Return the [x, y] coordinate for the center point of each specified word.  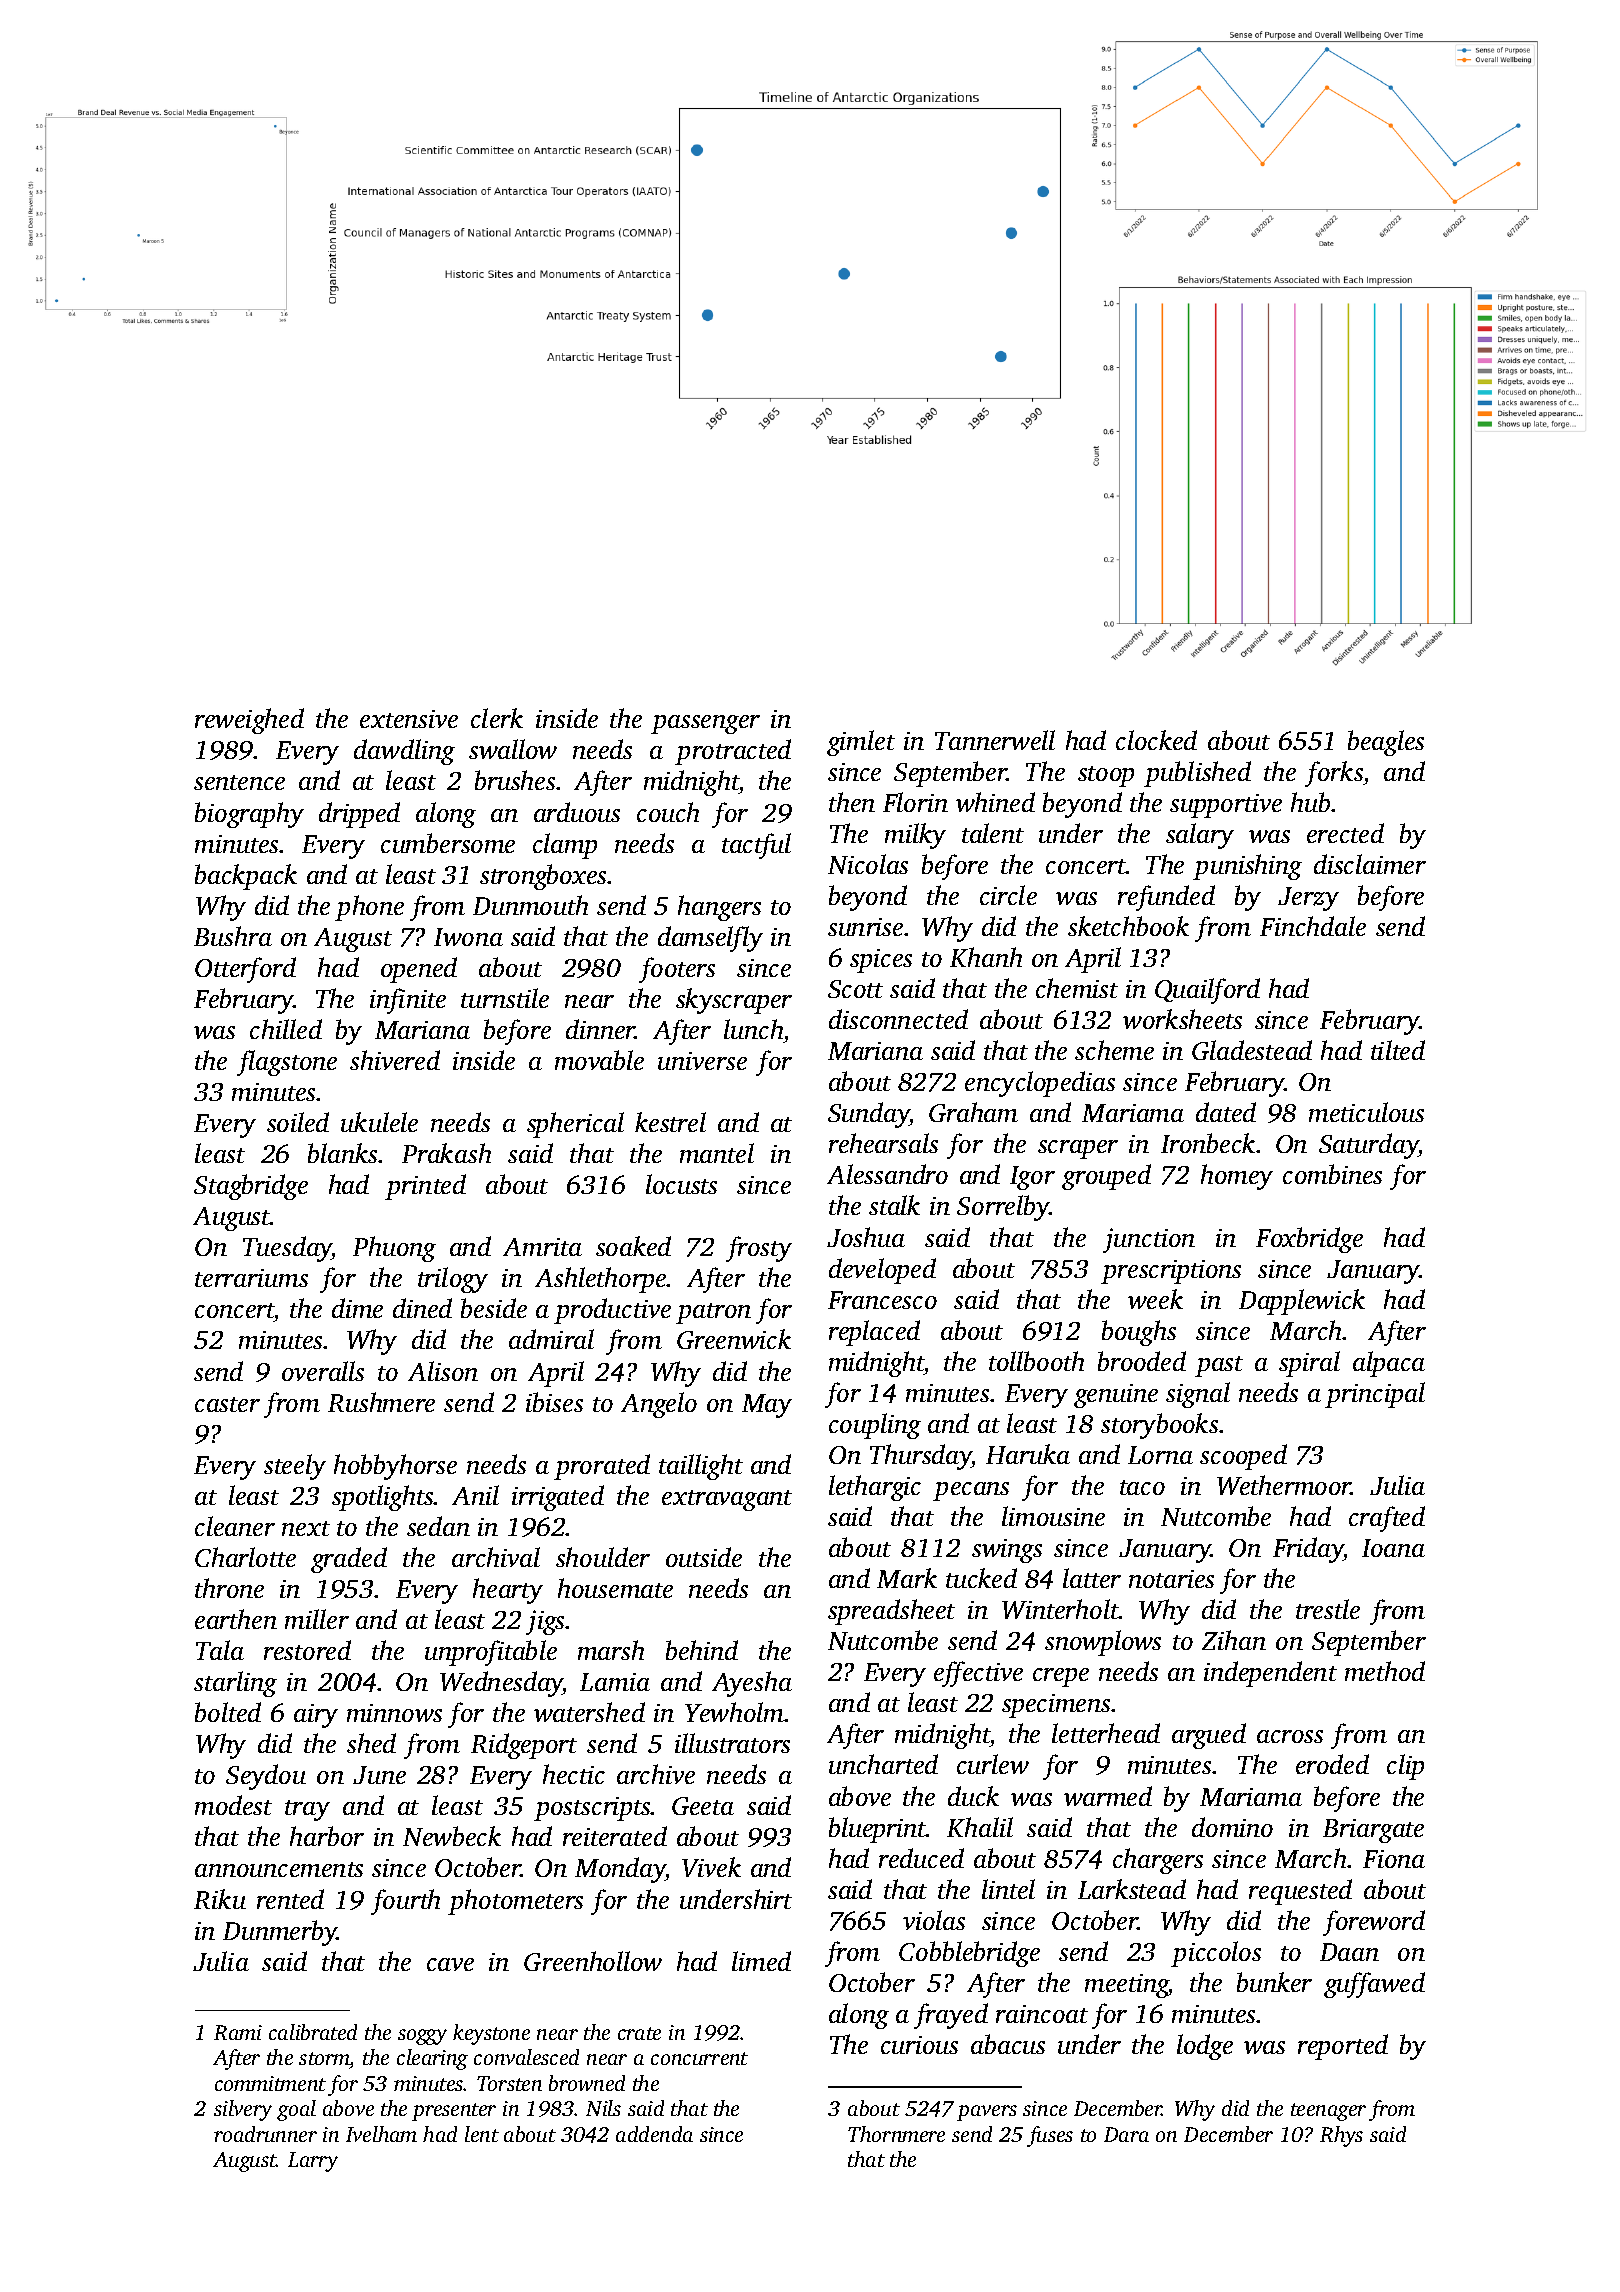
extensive [409, 719]
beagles [1386, 743]
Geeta [703, 1806]
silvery [243, 2110]
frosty [759, 1249]
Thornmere [896, 2134]
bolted [228, 1712]
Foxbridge [1309, 1240]
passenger [705, 724]
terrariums [251, 1278]
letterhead [1106, 1733]
